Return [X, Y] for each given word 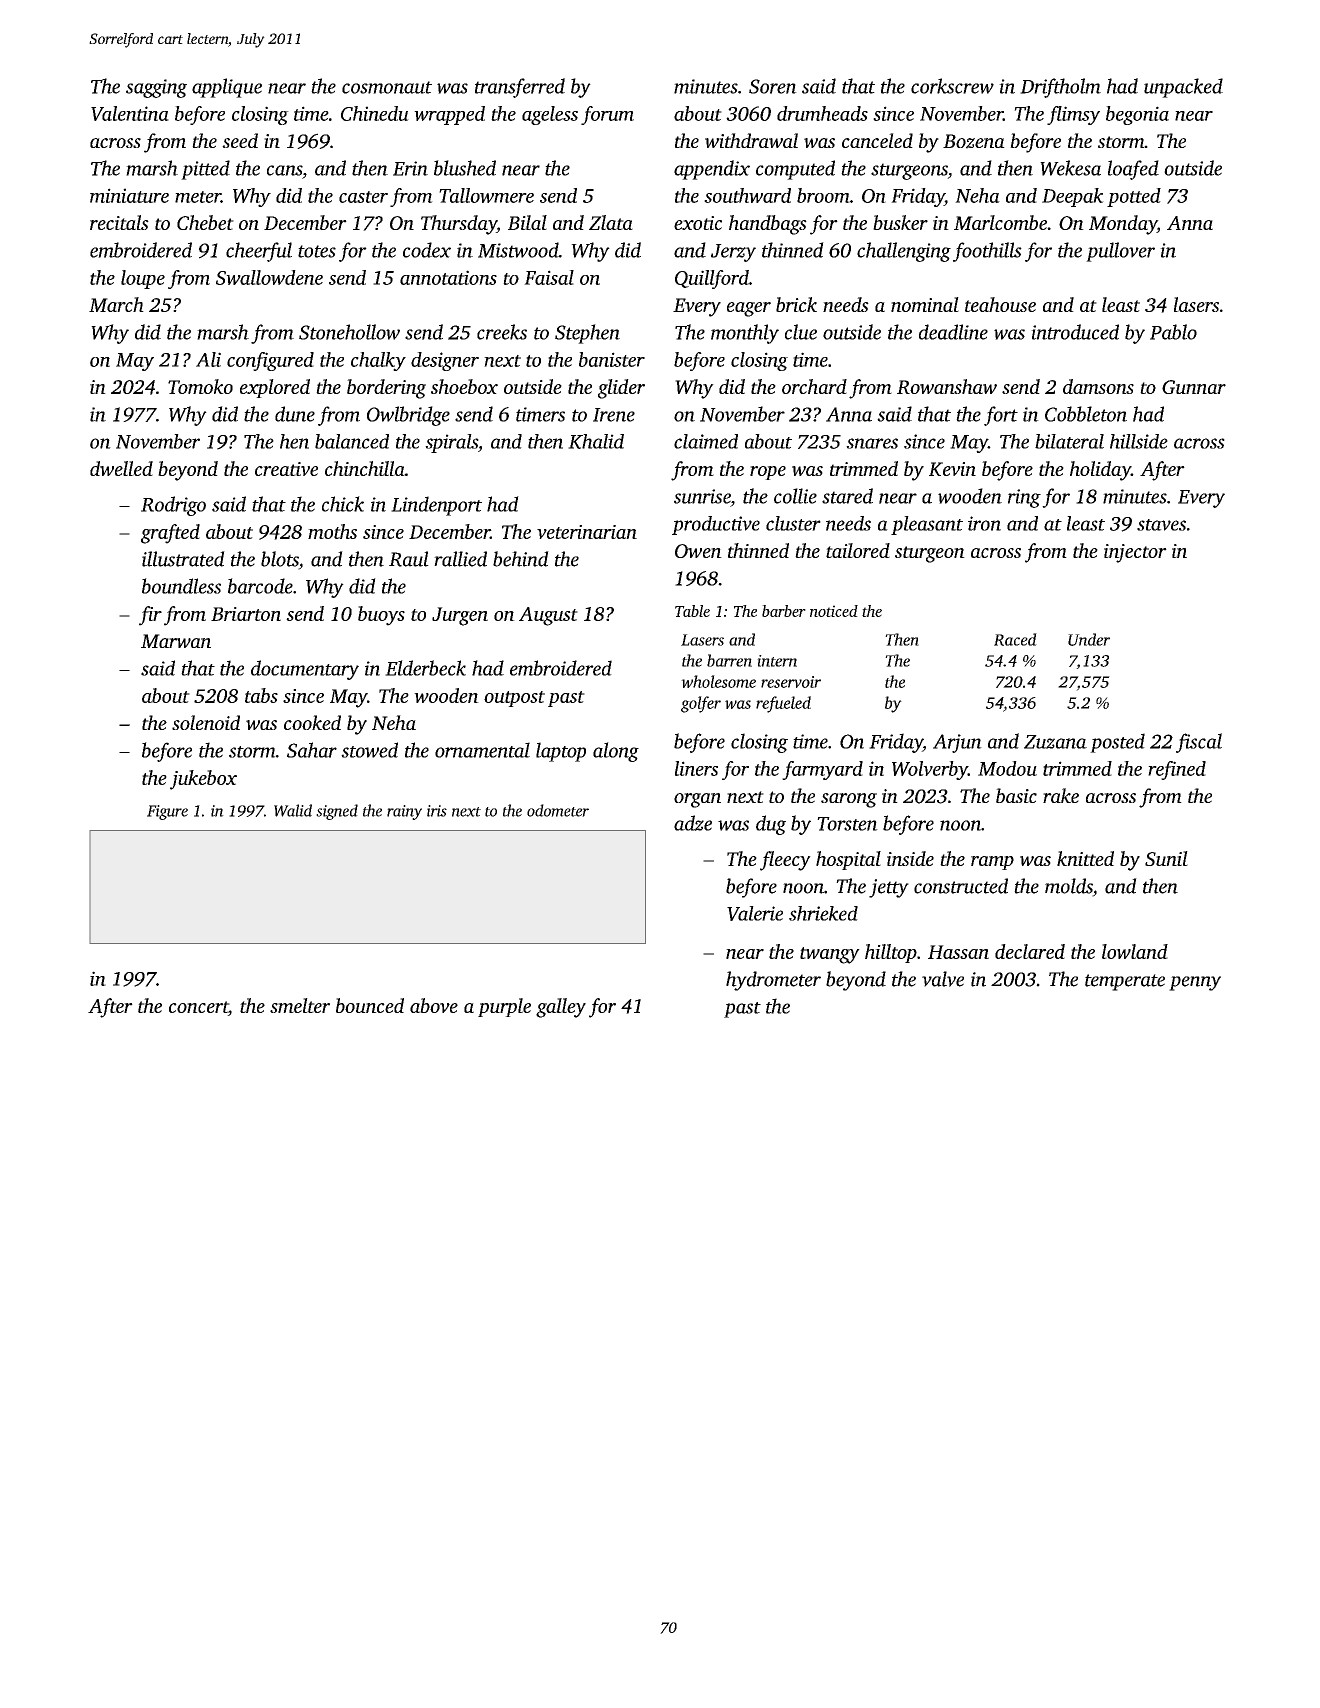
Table [692, 611]
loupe [143, 279]
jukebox [203, 780]
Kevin [952, 469]
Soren [773, 86]
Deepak [1073, 197]
